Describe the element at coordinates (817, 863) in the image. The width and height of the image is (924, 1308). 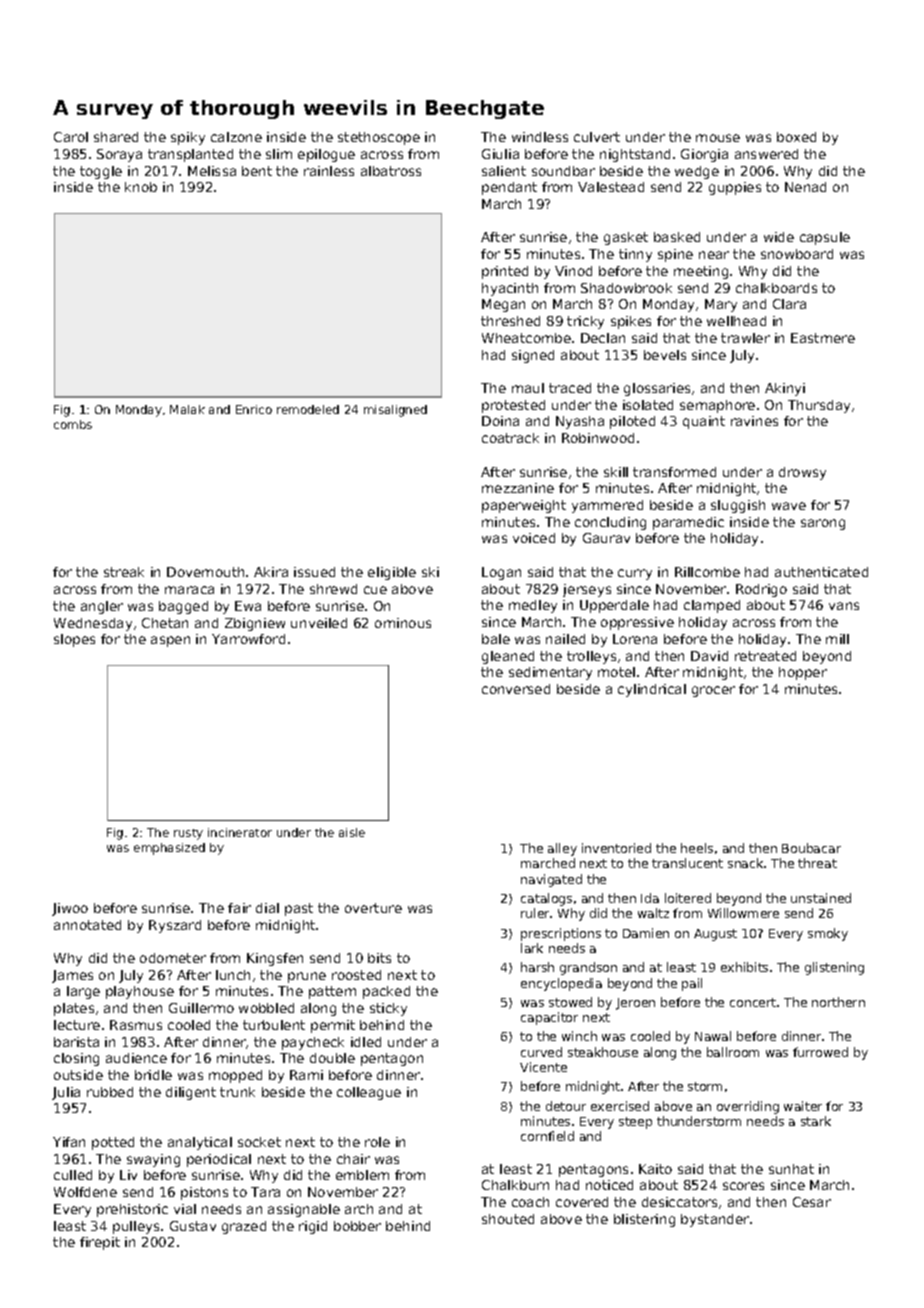
I see `threat` at that location.
